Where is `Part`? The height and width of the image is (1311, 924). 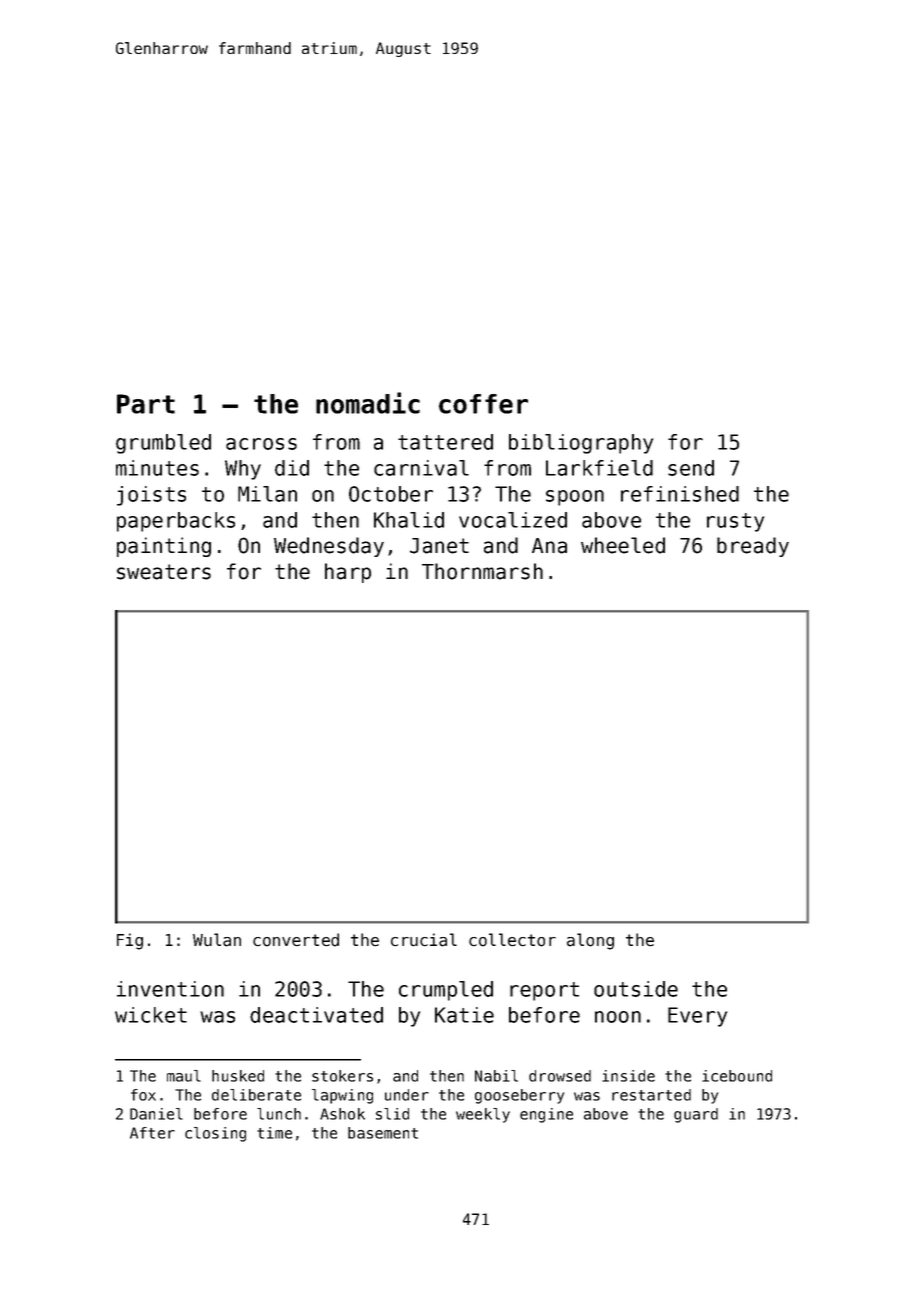
Part is located at coordinates (146, 404).
